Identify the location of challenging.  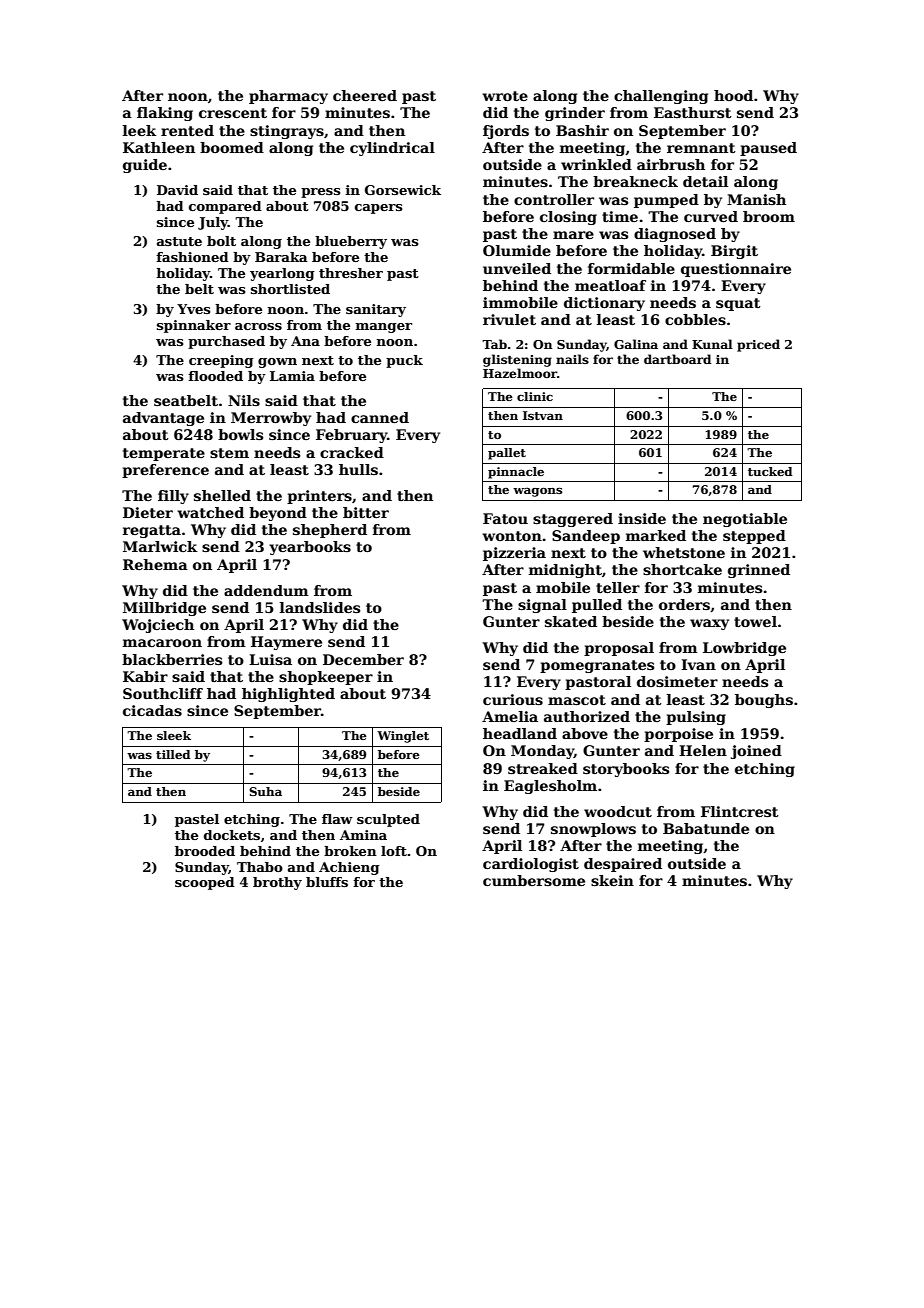
(661, 97).
